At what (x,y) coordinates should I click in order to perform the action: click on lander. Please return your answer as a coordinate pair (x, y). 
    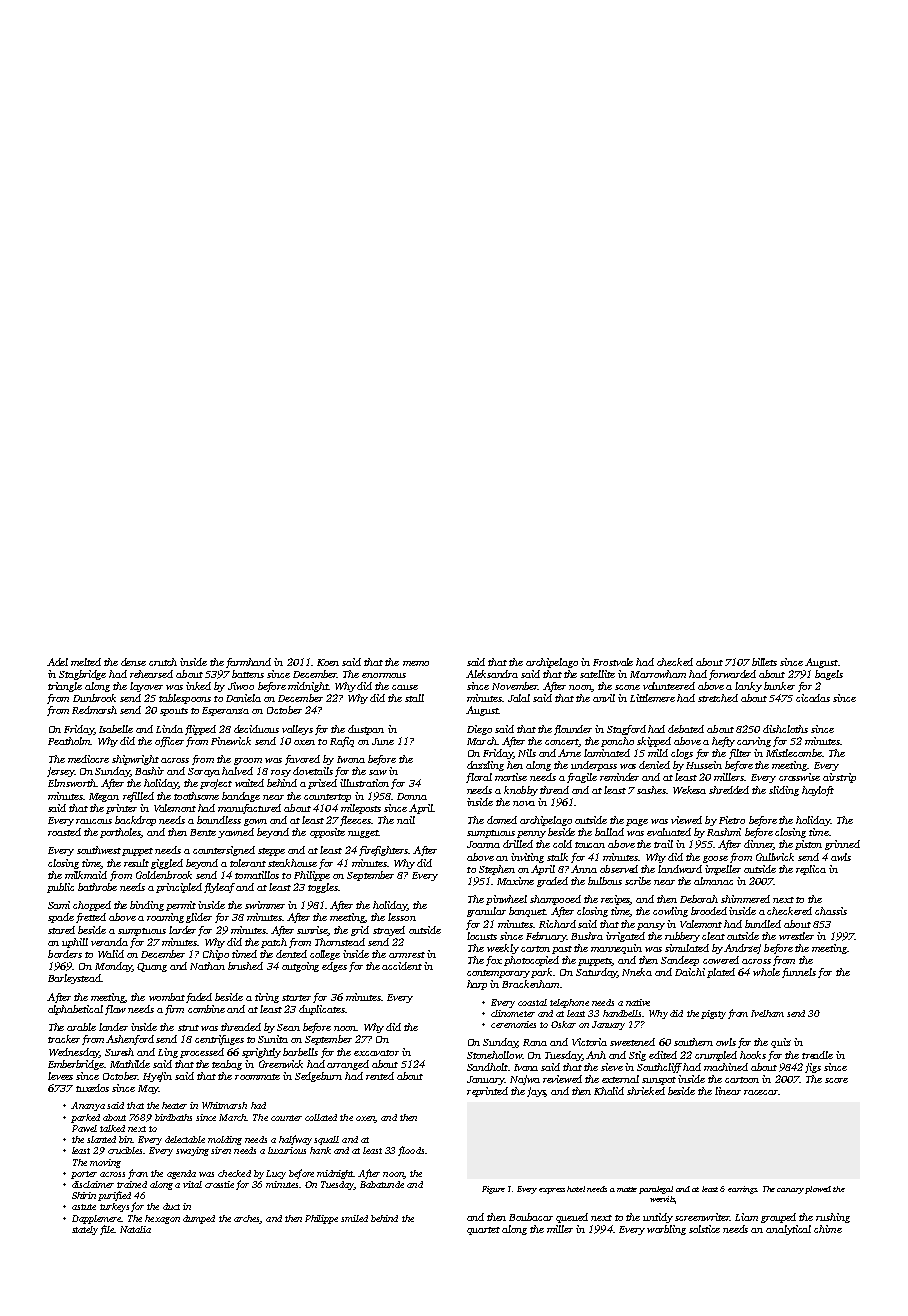
    Looking at the image, I should click on (113, 1027).
